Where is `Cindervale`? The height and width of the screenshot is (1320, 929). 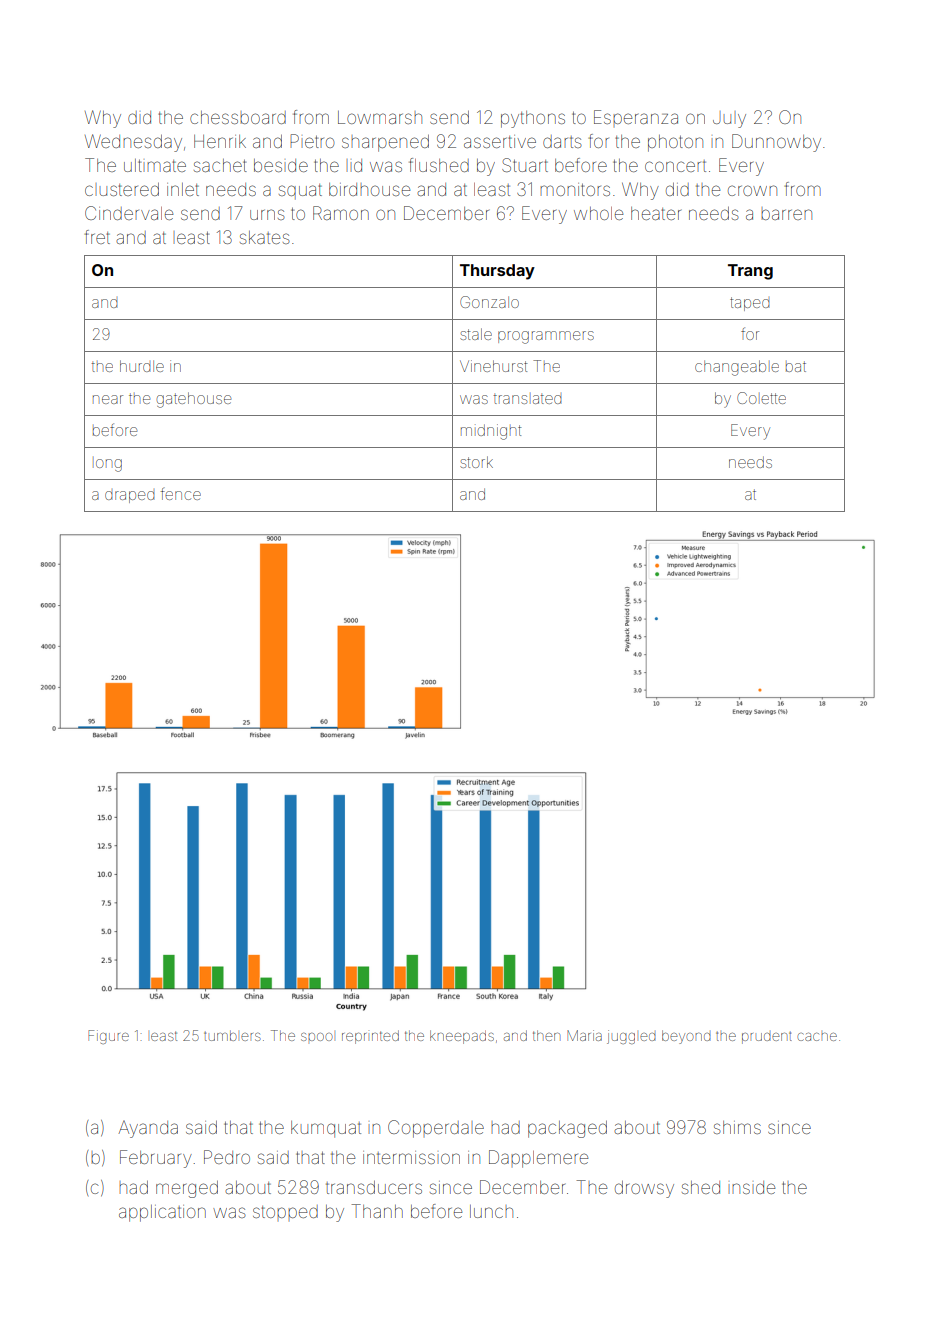 Cindervale is located at coordinates (129, 213).
